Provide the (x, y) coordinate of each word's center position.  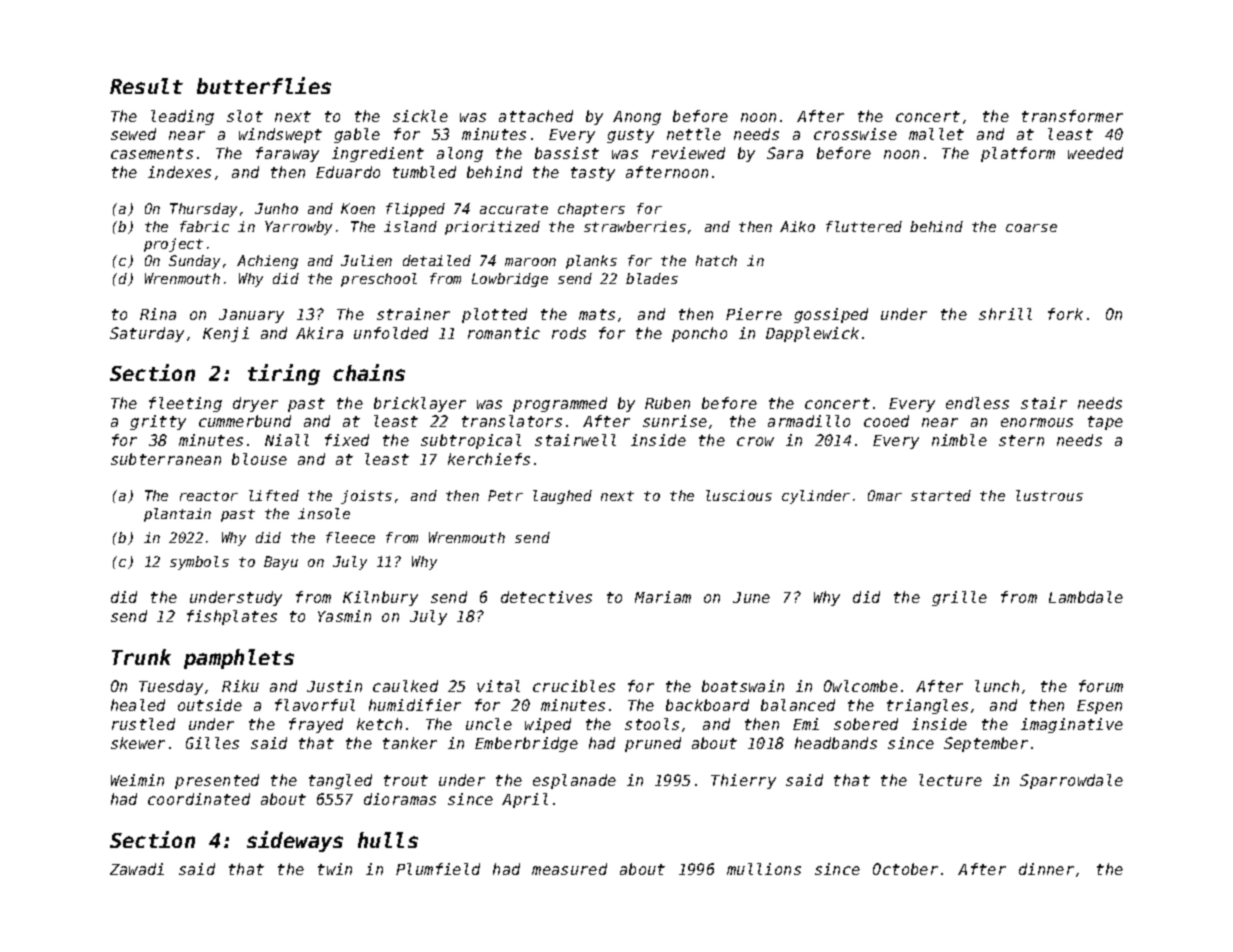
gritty (158, 422)
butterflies (264, 85)
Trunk (141, 657)
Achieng (267, 262)
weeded (1095, 153)
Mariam (663, 597)
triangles (927, 706)
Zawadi (137, 869)
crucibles (574, 686)
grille (959, 598)
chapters (591, 210)
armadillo (809, 421)
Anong (637, 118)
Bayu (281, 563)
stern (1021, 440)
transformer (1072, 116)
